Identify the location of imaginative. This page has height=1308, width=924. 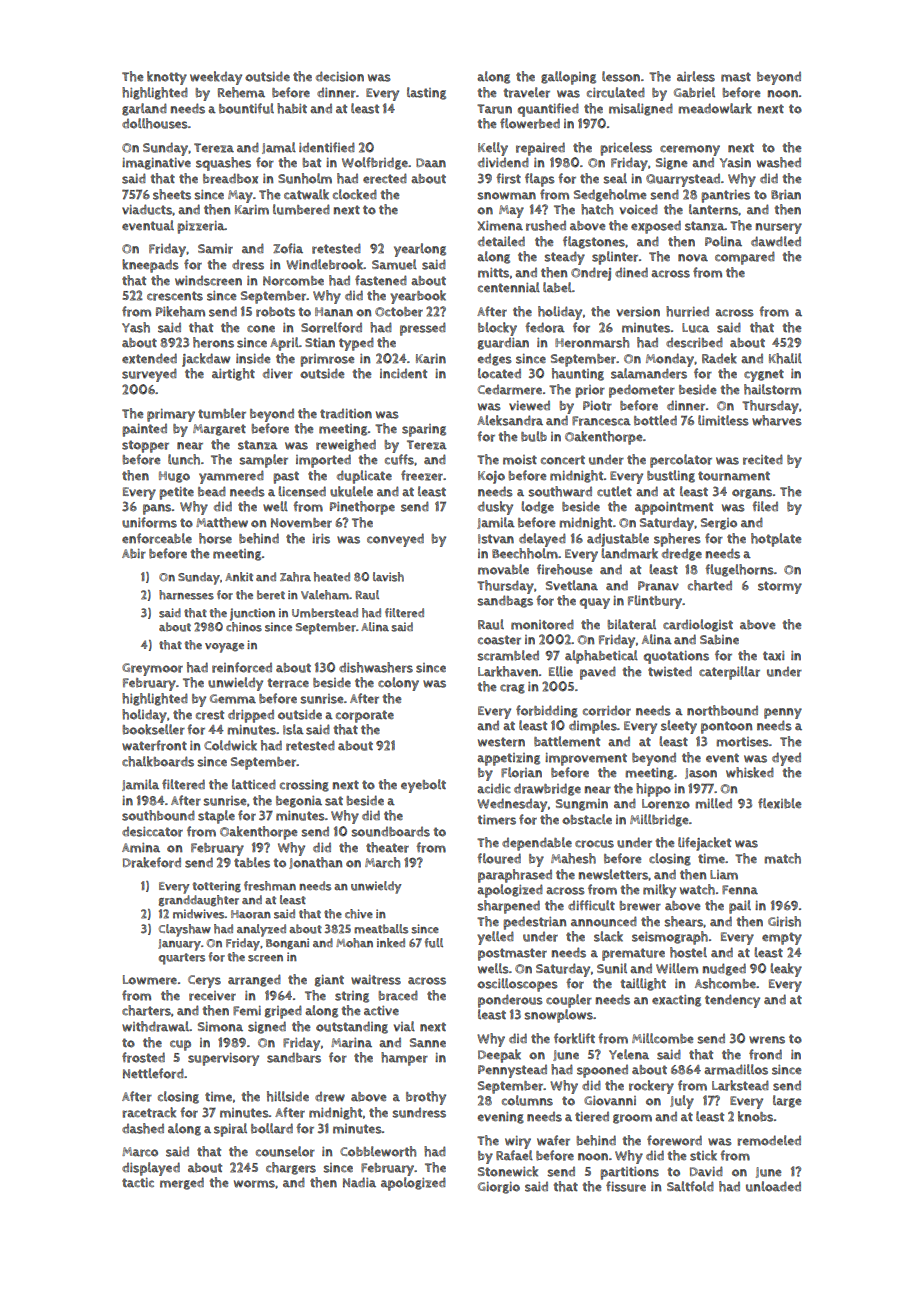
(156, 164).
